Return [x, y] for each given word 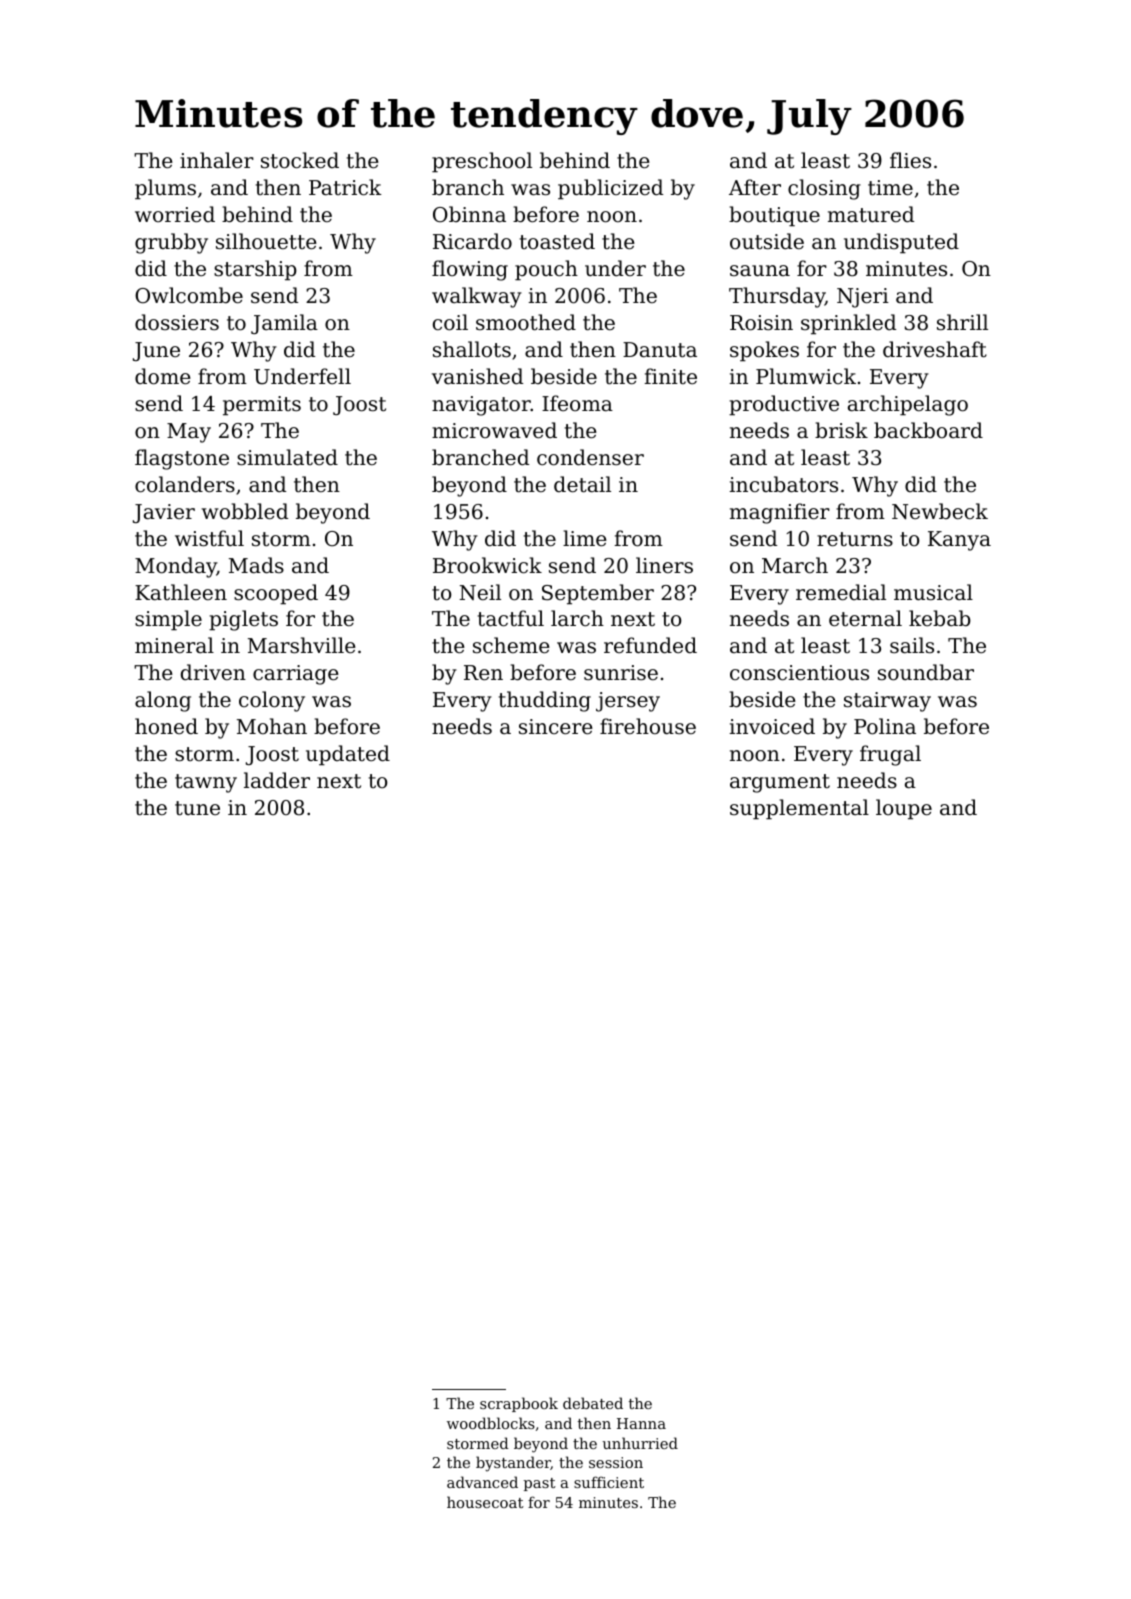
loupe [904, 809]
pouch [546, 270]
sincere [556, 727]
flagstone [182, 459]
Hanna [641, 1423]
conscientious [799, 673]
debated [593, 1403]
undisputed [901, 243]
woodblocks [491, 1423]
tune [197, 808]
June [156, 351]
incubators [783, 484]
